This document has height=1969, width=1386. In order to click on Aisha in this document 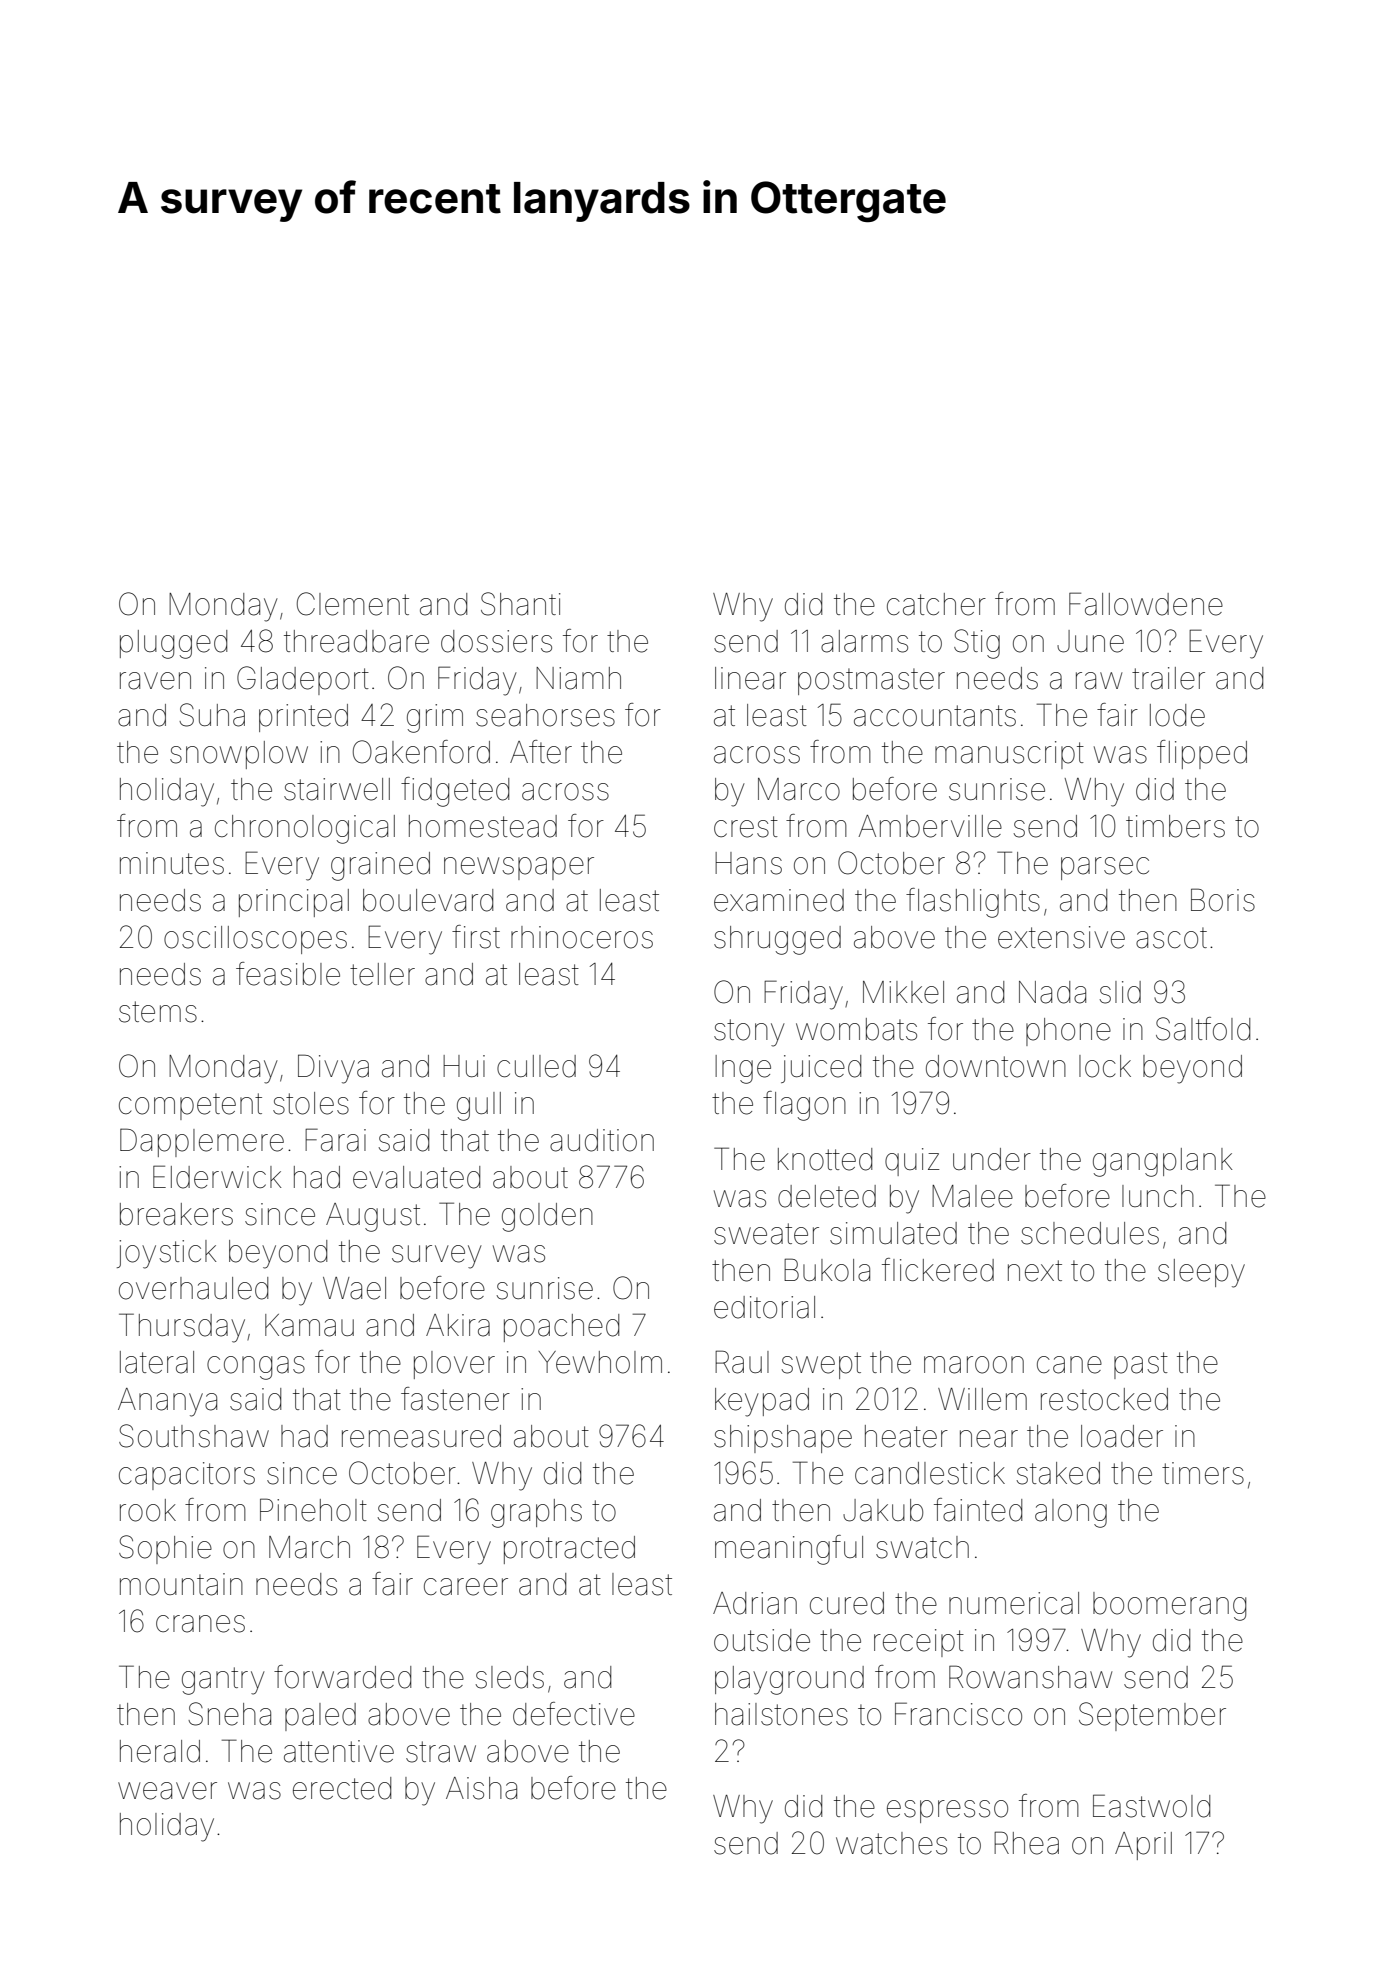, I will do `click(481, 1788)`.
